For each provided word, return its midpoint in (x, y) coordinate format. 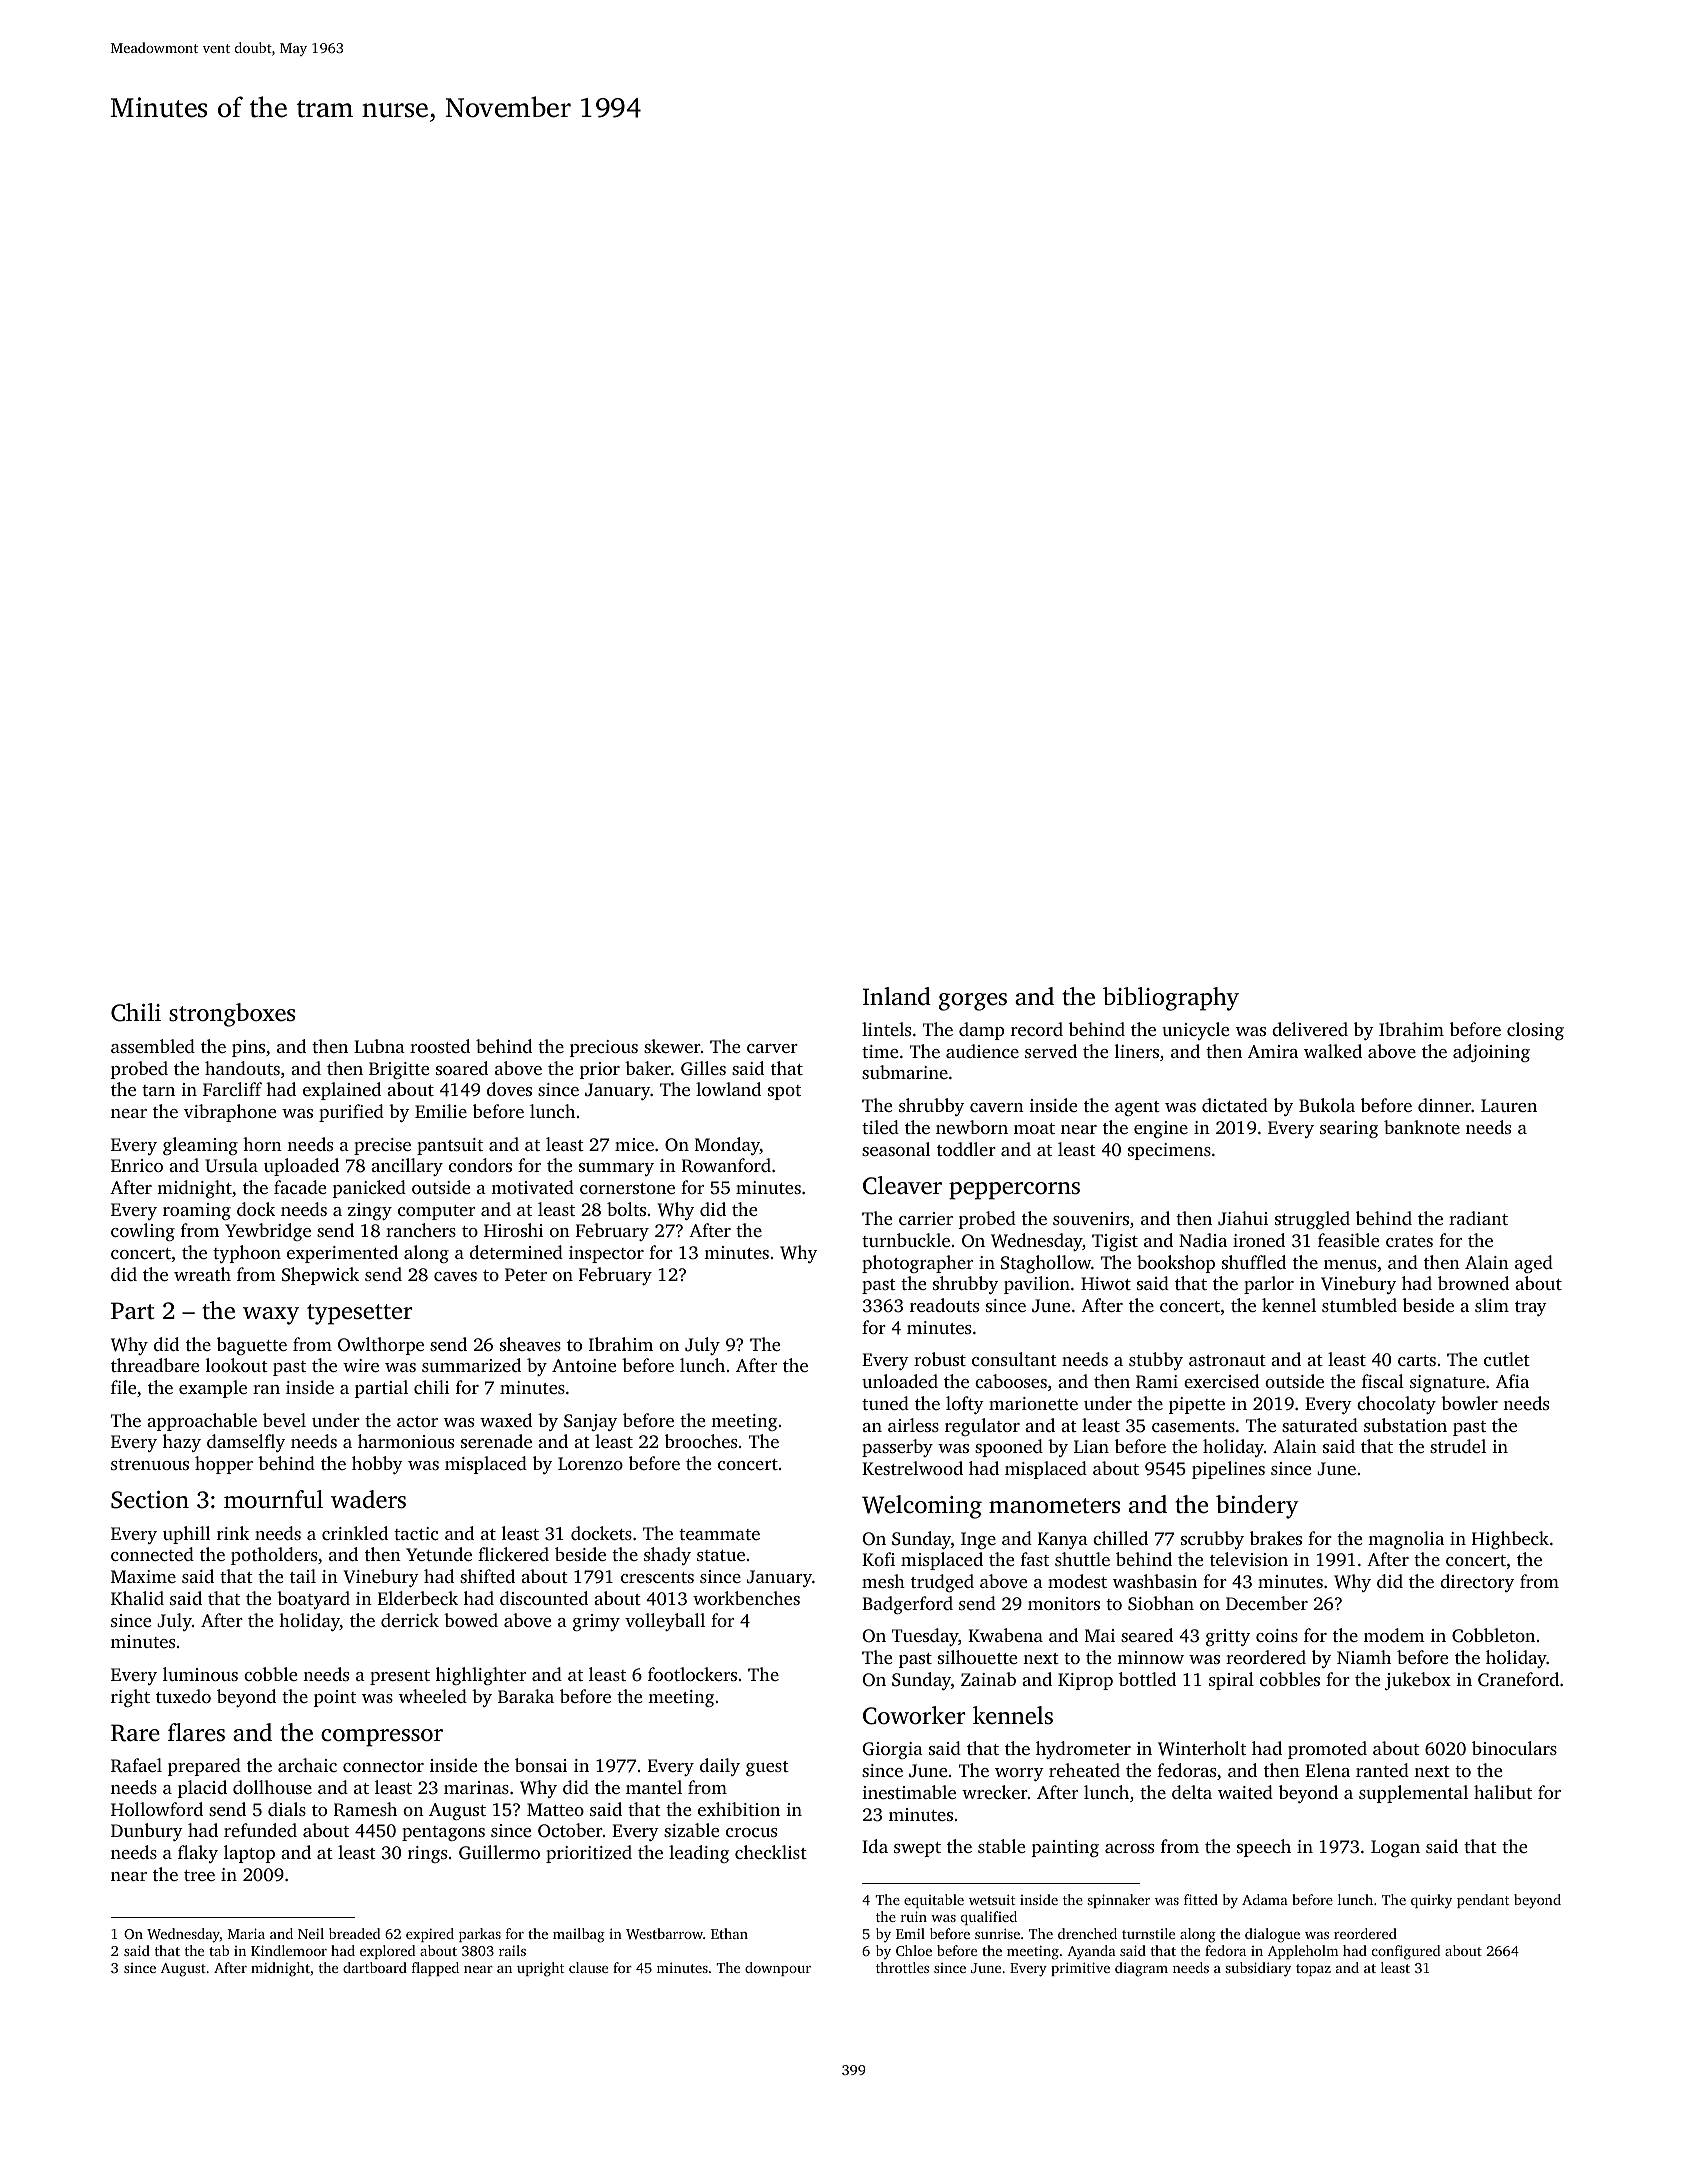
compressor (382, 1738)
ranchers (421, 1230)
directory (1477, 1583)
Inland (897, 996)
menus (1350, 1264)
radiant (1478, 1218)
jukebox (1418, 1681)
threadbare (155, 1365)
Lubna (379, 1046)
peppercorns (1014, 1191)
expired (430, 1935)
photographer (917, 1264)
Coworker (914, 1715)
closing (1535, 1031)
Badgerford (907, 1605)
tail (303, 1576)
